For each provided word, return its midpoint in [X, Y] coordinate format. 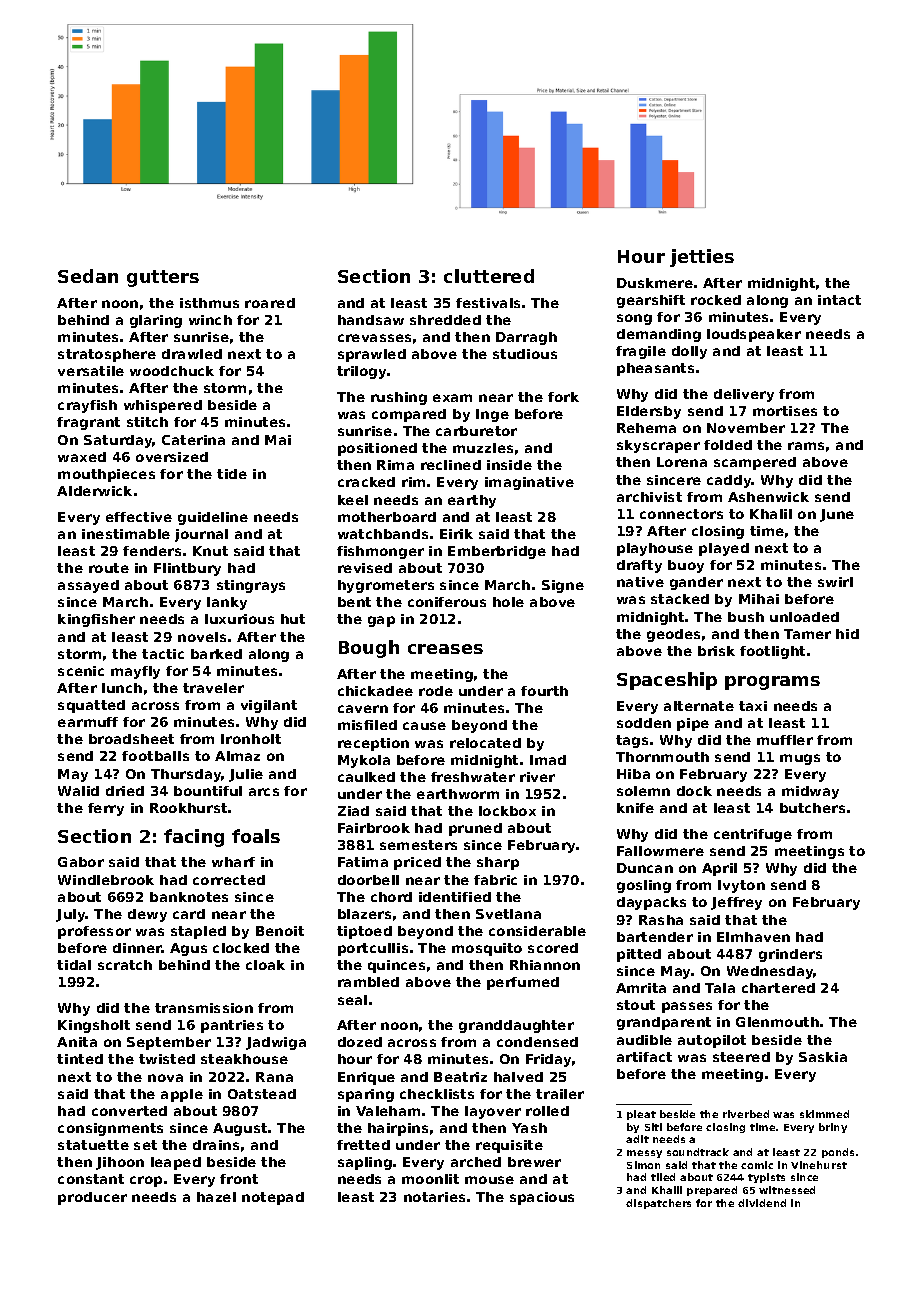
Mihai [759, 599]
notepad [273, 1198]
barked [216, 654]
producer [92, 1198]
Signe [563, 586]
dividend [762, 1203]
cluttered [489, 276]
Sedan [88, 276]
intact [839, 300]
